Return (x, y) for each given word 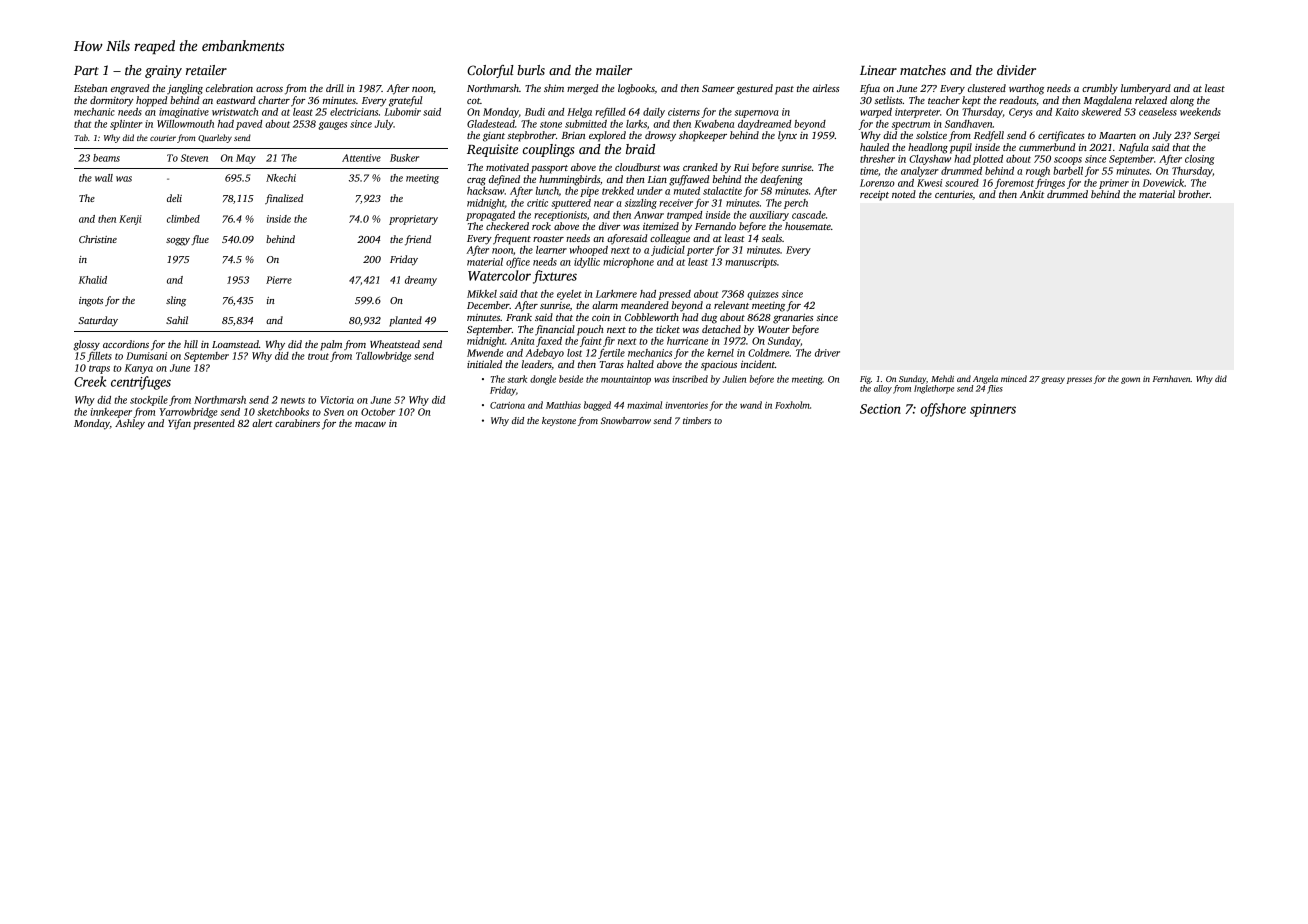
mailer (614, 70)
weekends (1200, 112)
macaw (370, 424)
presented (214, 424)
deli (174, 198)
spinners (993, 410)
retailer (206, 70)
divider (1016, 70)
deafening (782, 180)
